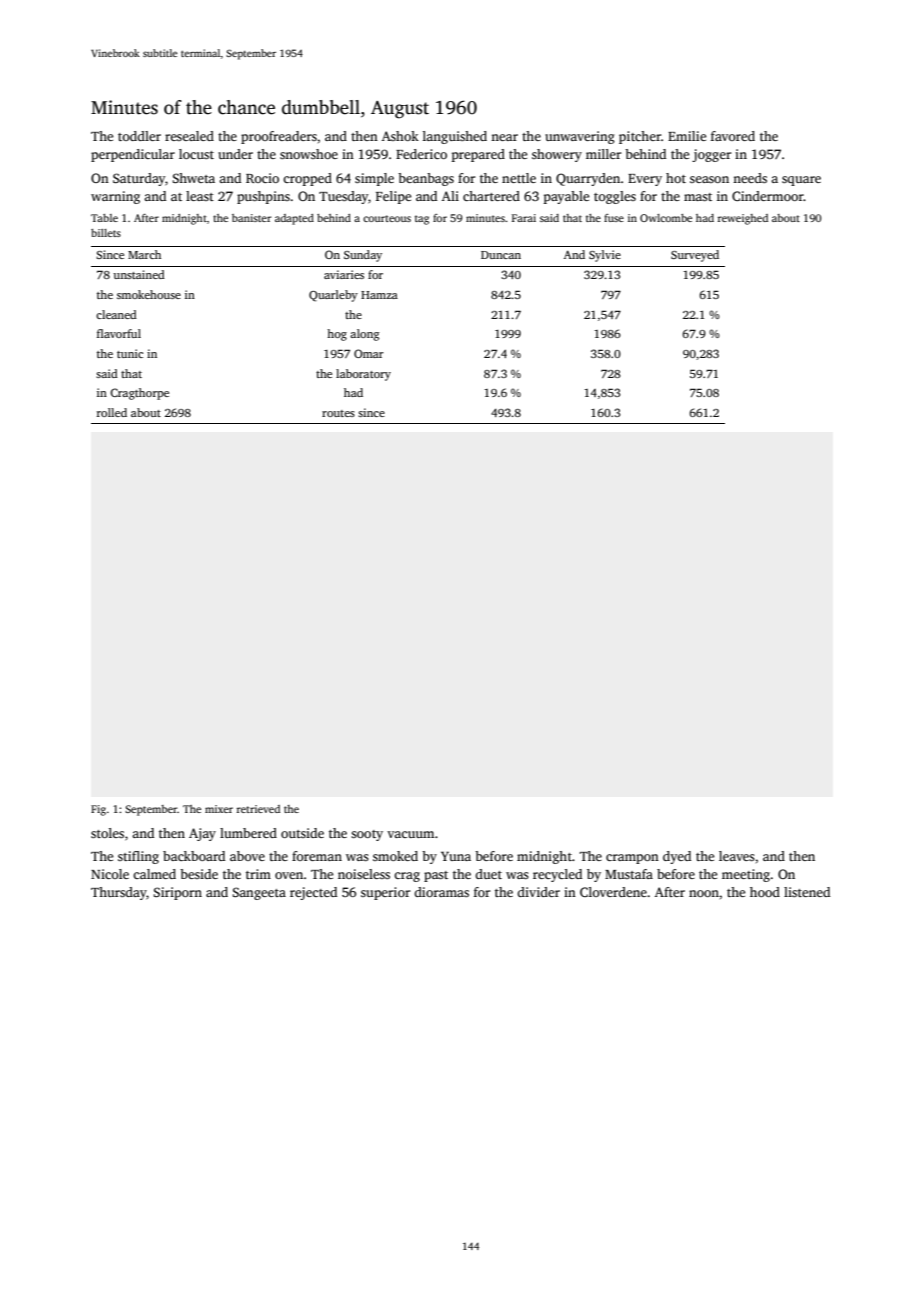 The image size is (924, 1308). Describe the element at coordinates (455, 137) in the screenshot. I see `languished` at that location.
